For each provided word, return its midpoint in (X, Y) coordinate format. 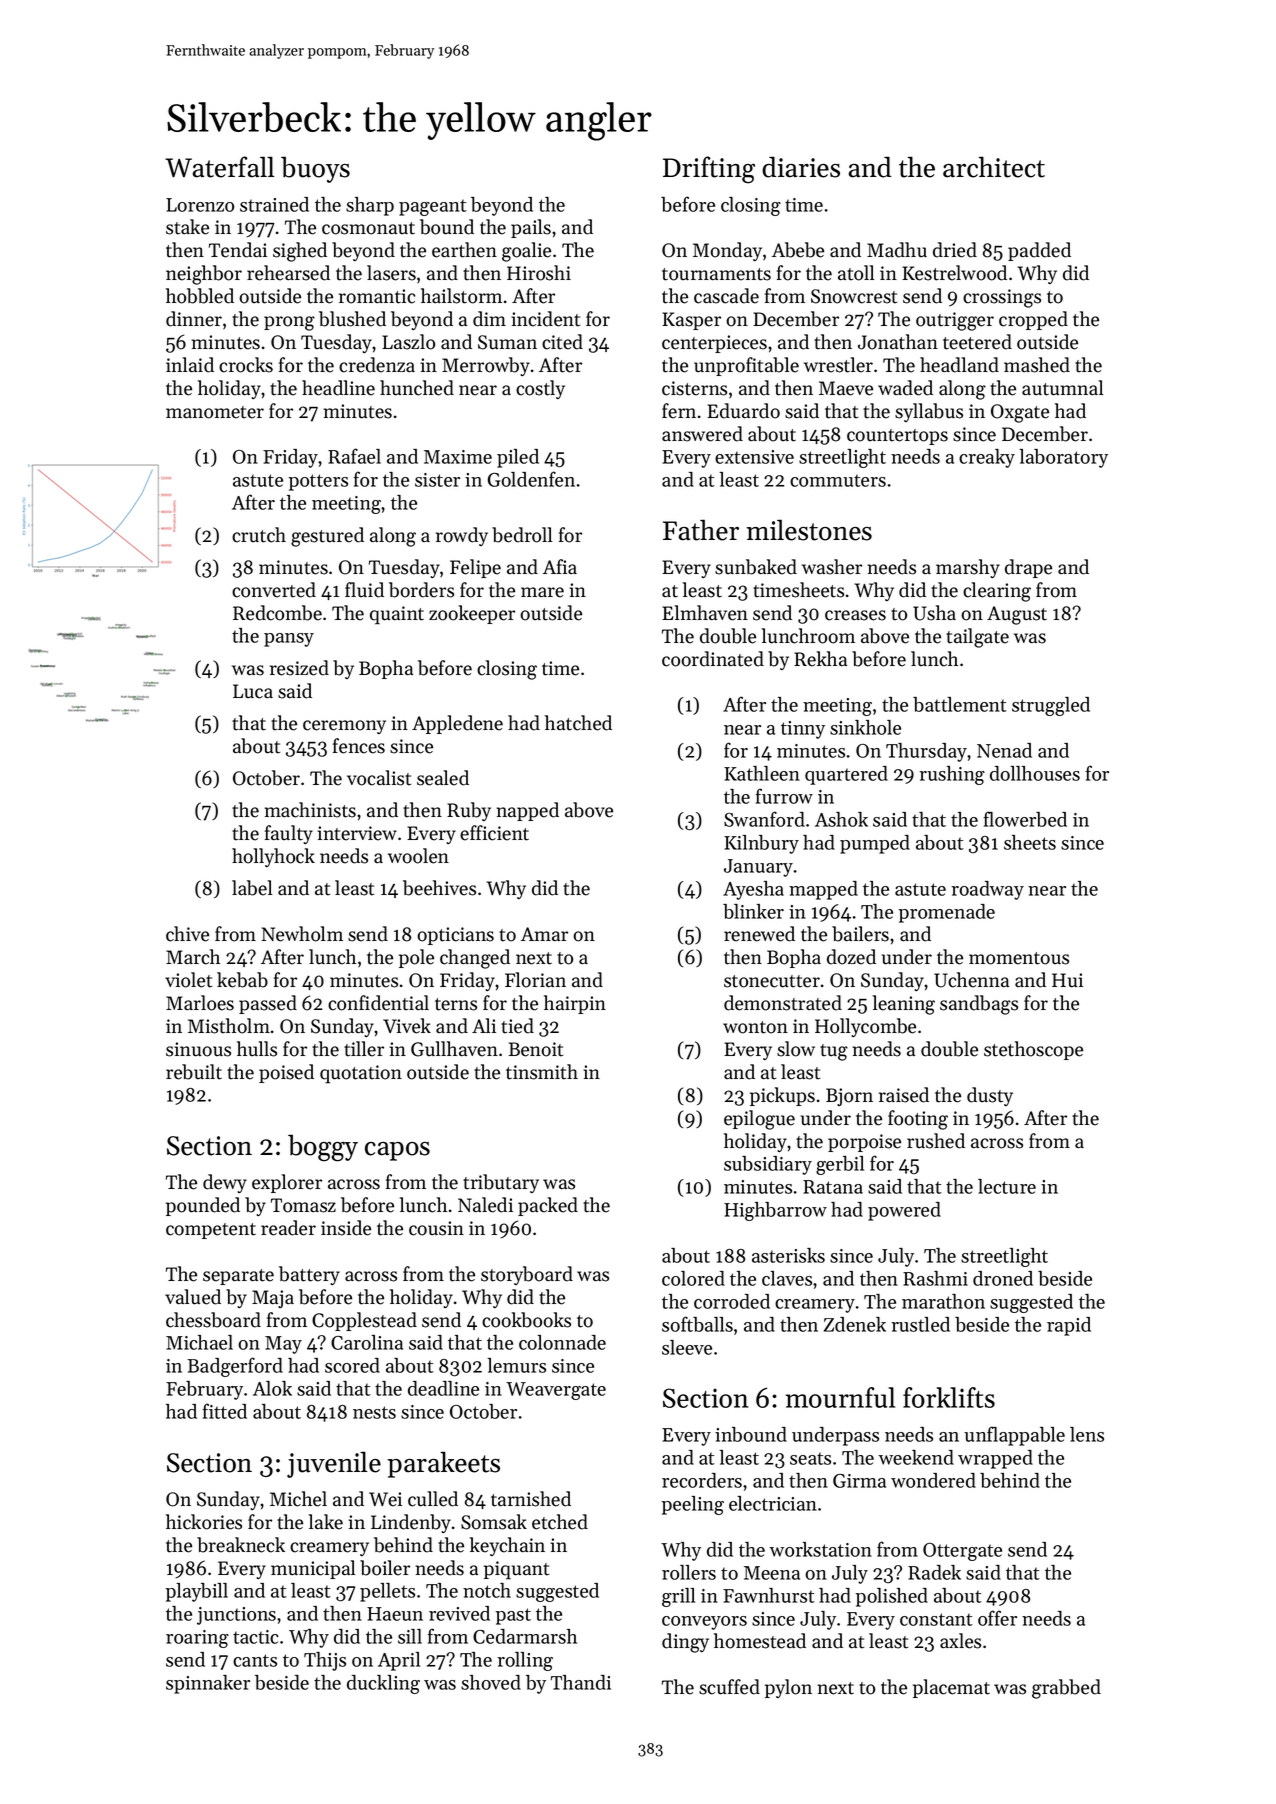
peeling (693, 1505)
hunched (417, 388)
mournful (840, 1397)
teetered (977, 342)
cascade (726, 296)
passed (268, 1004)
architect (994, 167)
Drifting (709, 170)
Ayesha (753, 890)
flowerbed (1025, 819)
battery (309, 1275)
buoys (315, 169)
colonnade (562, 1342)
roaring (197, 1639)
